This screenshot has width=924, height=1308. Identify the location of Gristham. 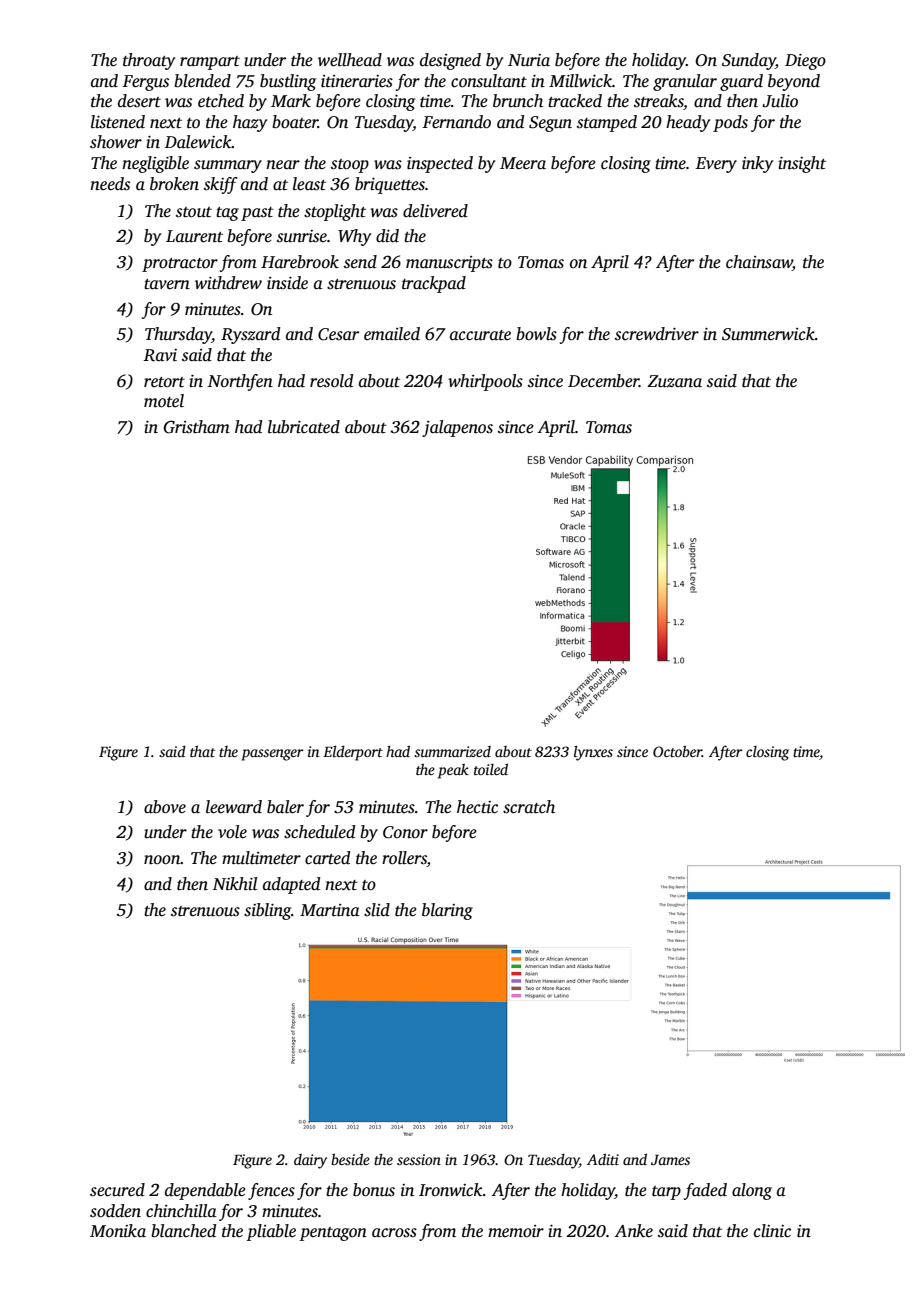
(197, 427).
